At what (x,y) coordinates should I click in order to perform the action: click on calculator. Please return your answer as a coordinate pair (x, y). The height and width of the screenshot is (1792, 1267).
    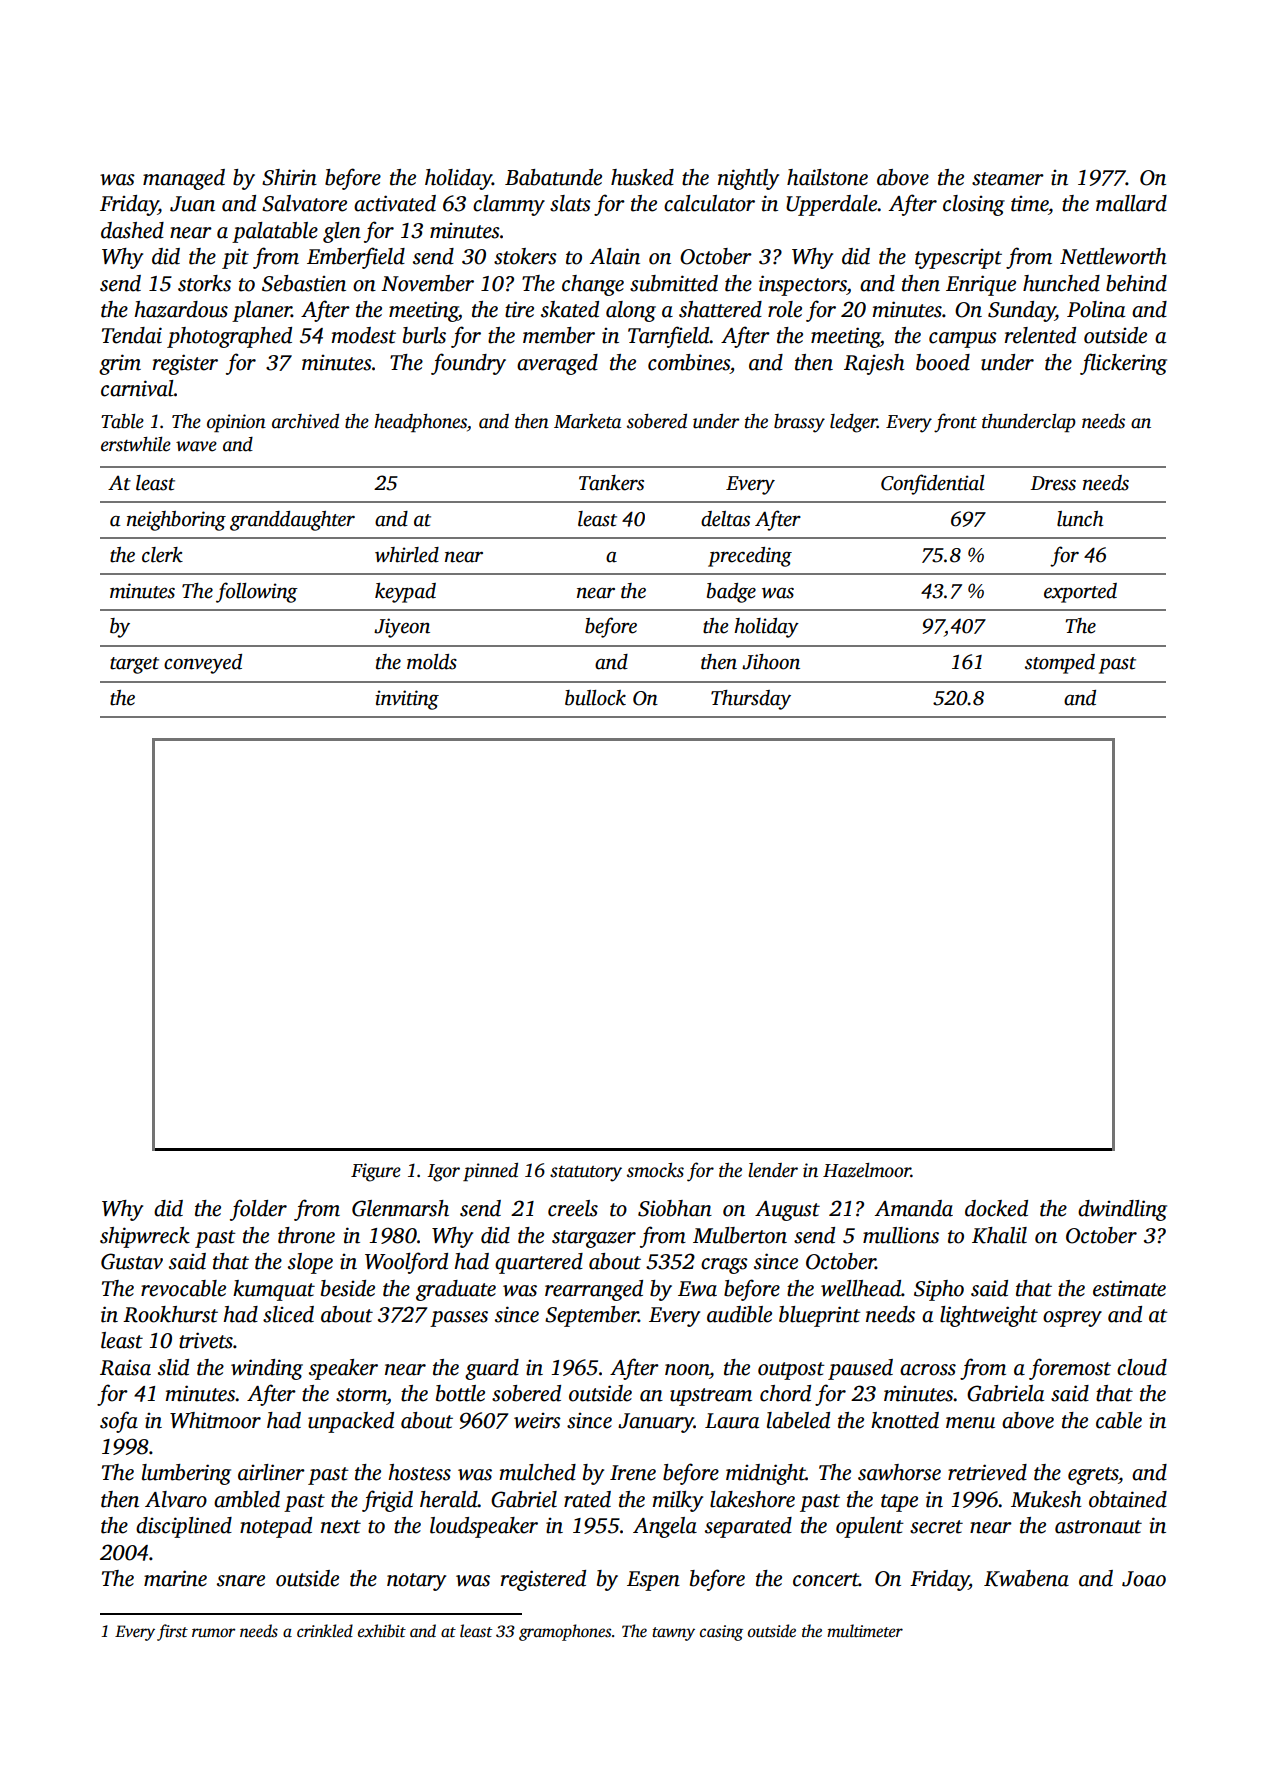
    Looking at the image, I should click on (709, 203).
